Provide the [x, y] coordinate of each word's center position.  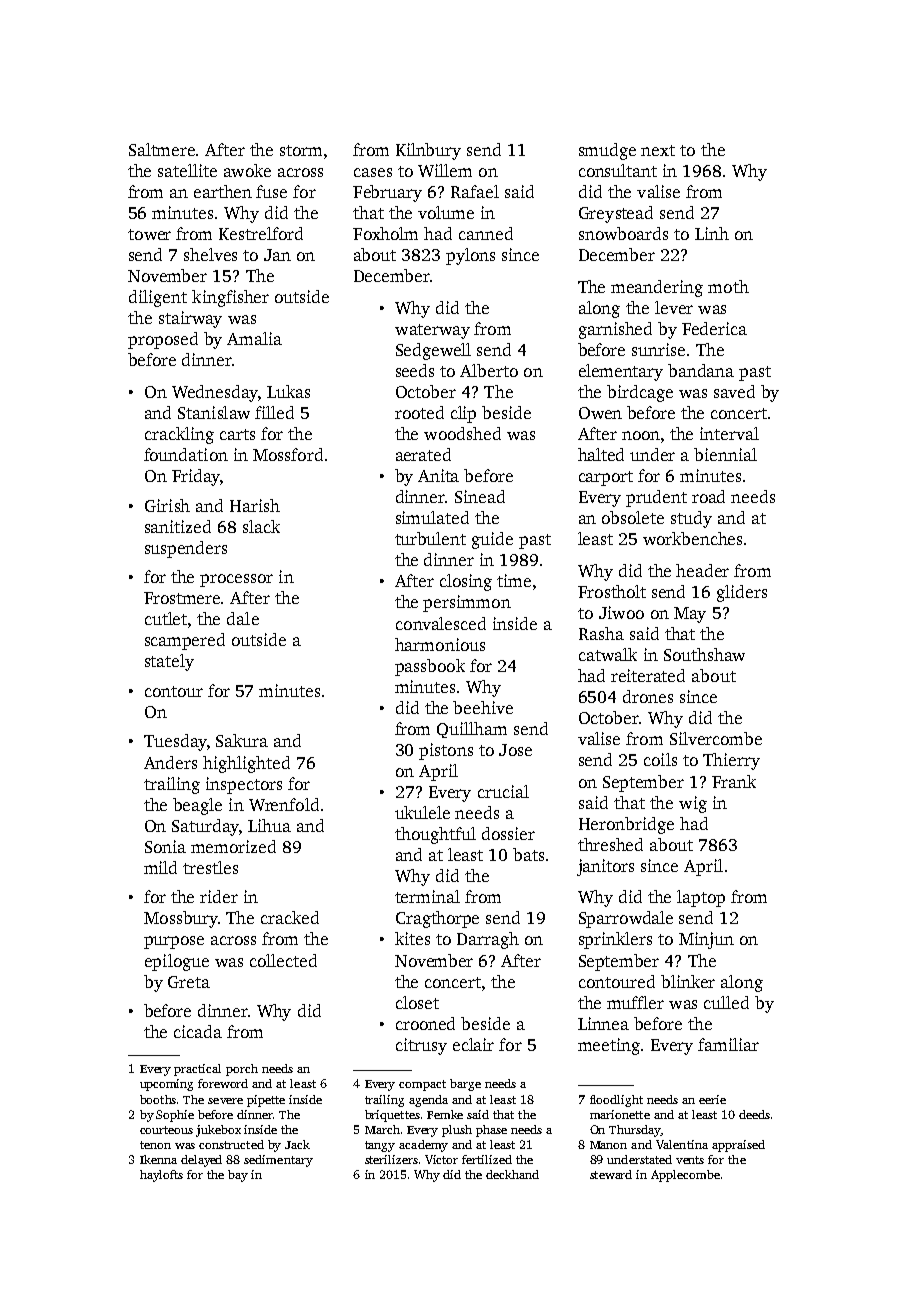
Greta [189, 982]
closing [466, 582]
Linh [712, 233]
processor [236, 580]
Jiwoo [621, 612]
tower [149, 234]
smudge [607, 151]
